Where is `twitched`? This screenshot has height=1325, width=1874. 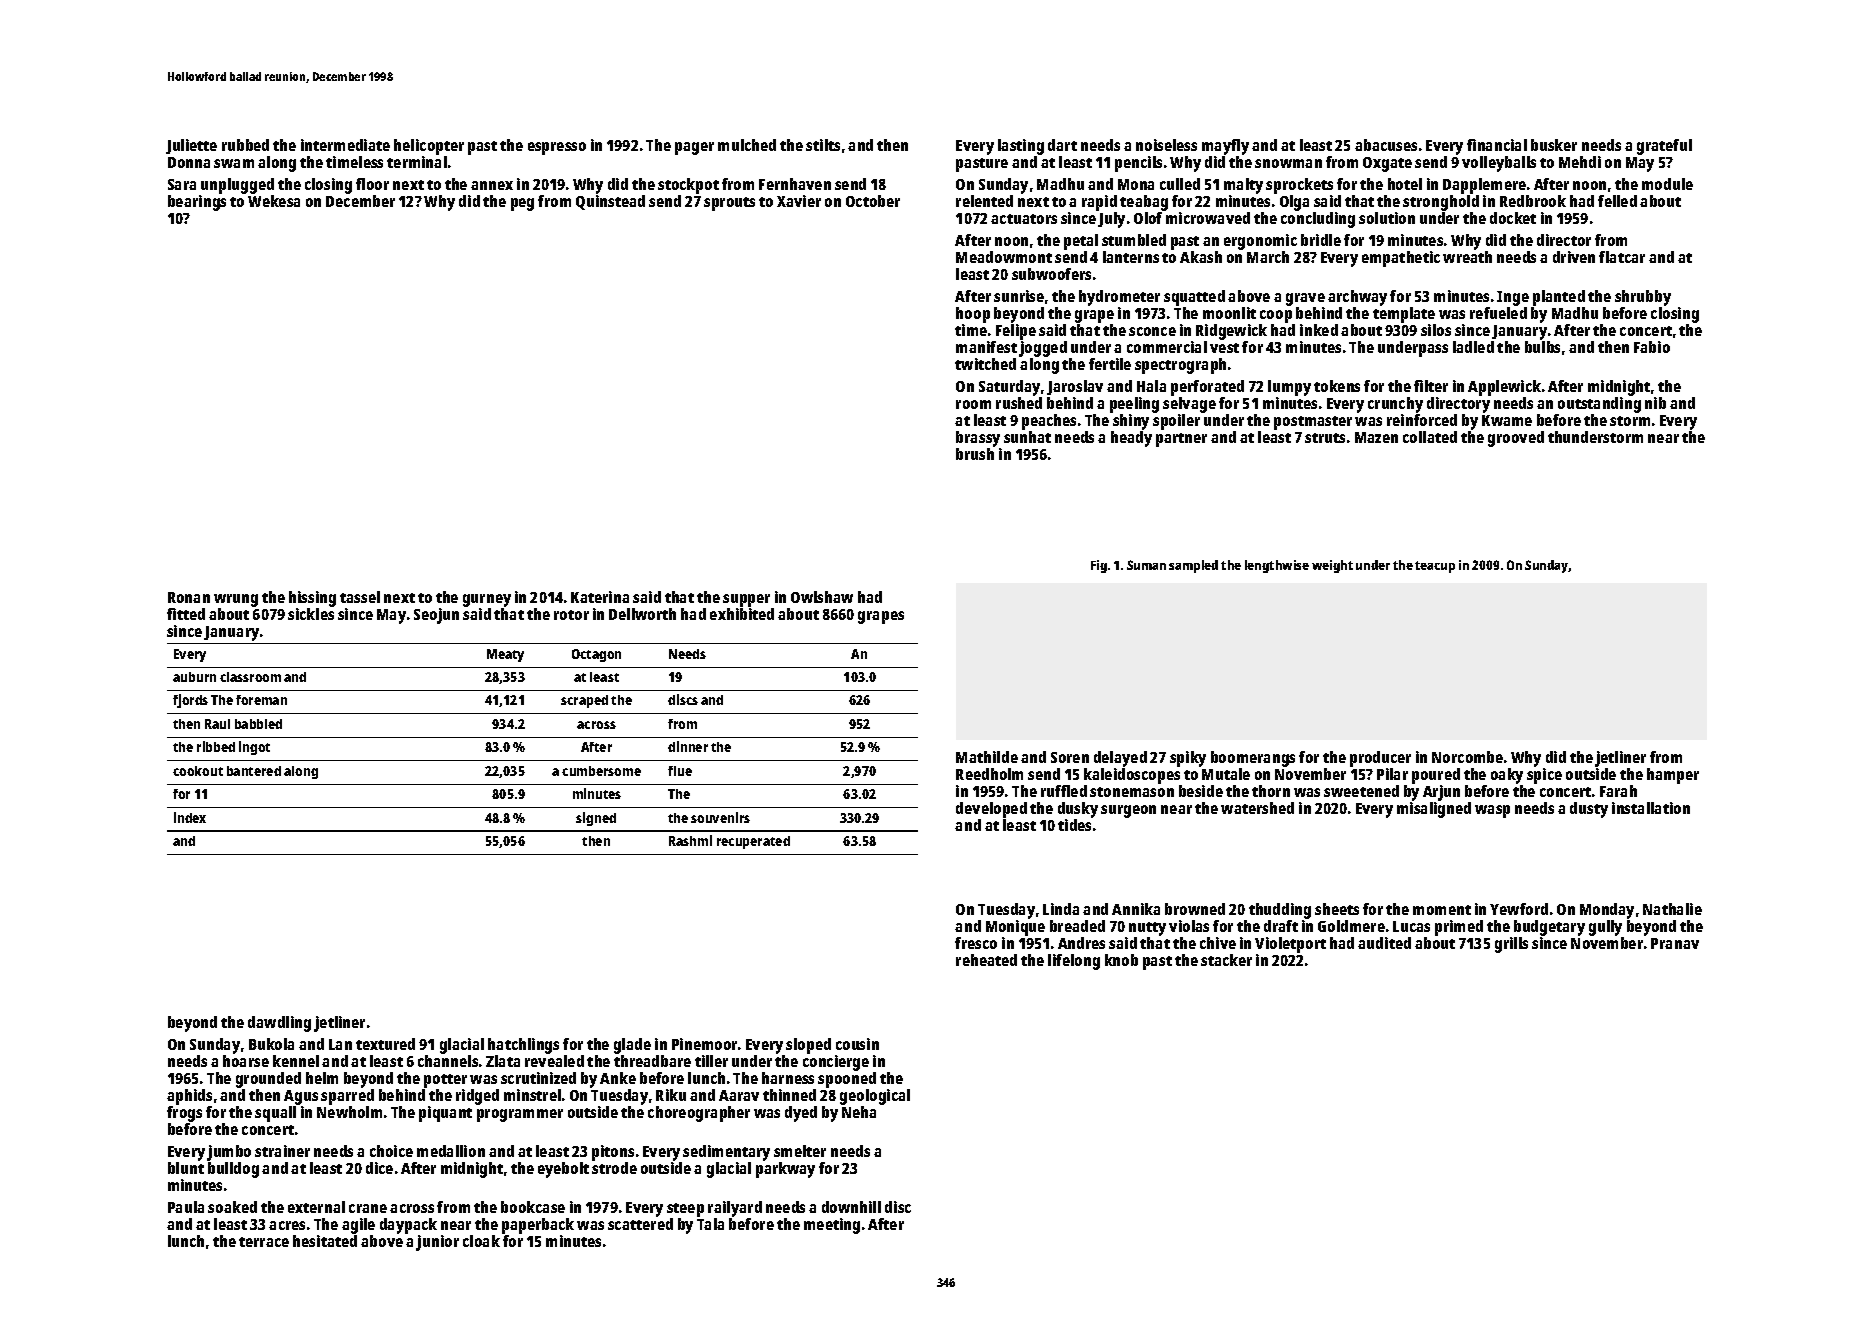
twitched is located at coordinates (985, 364).
